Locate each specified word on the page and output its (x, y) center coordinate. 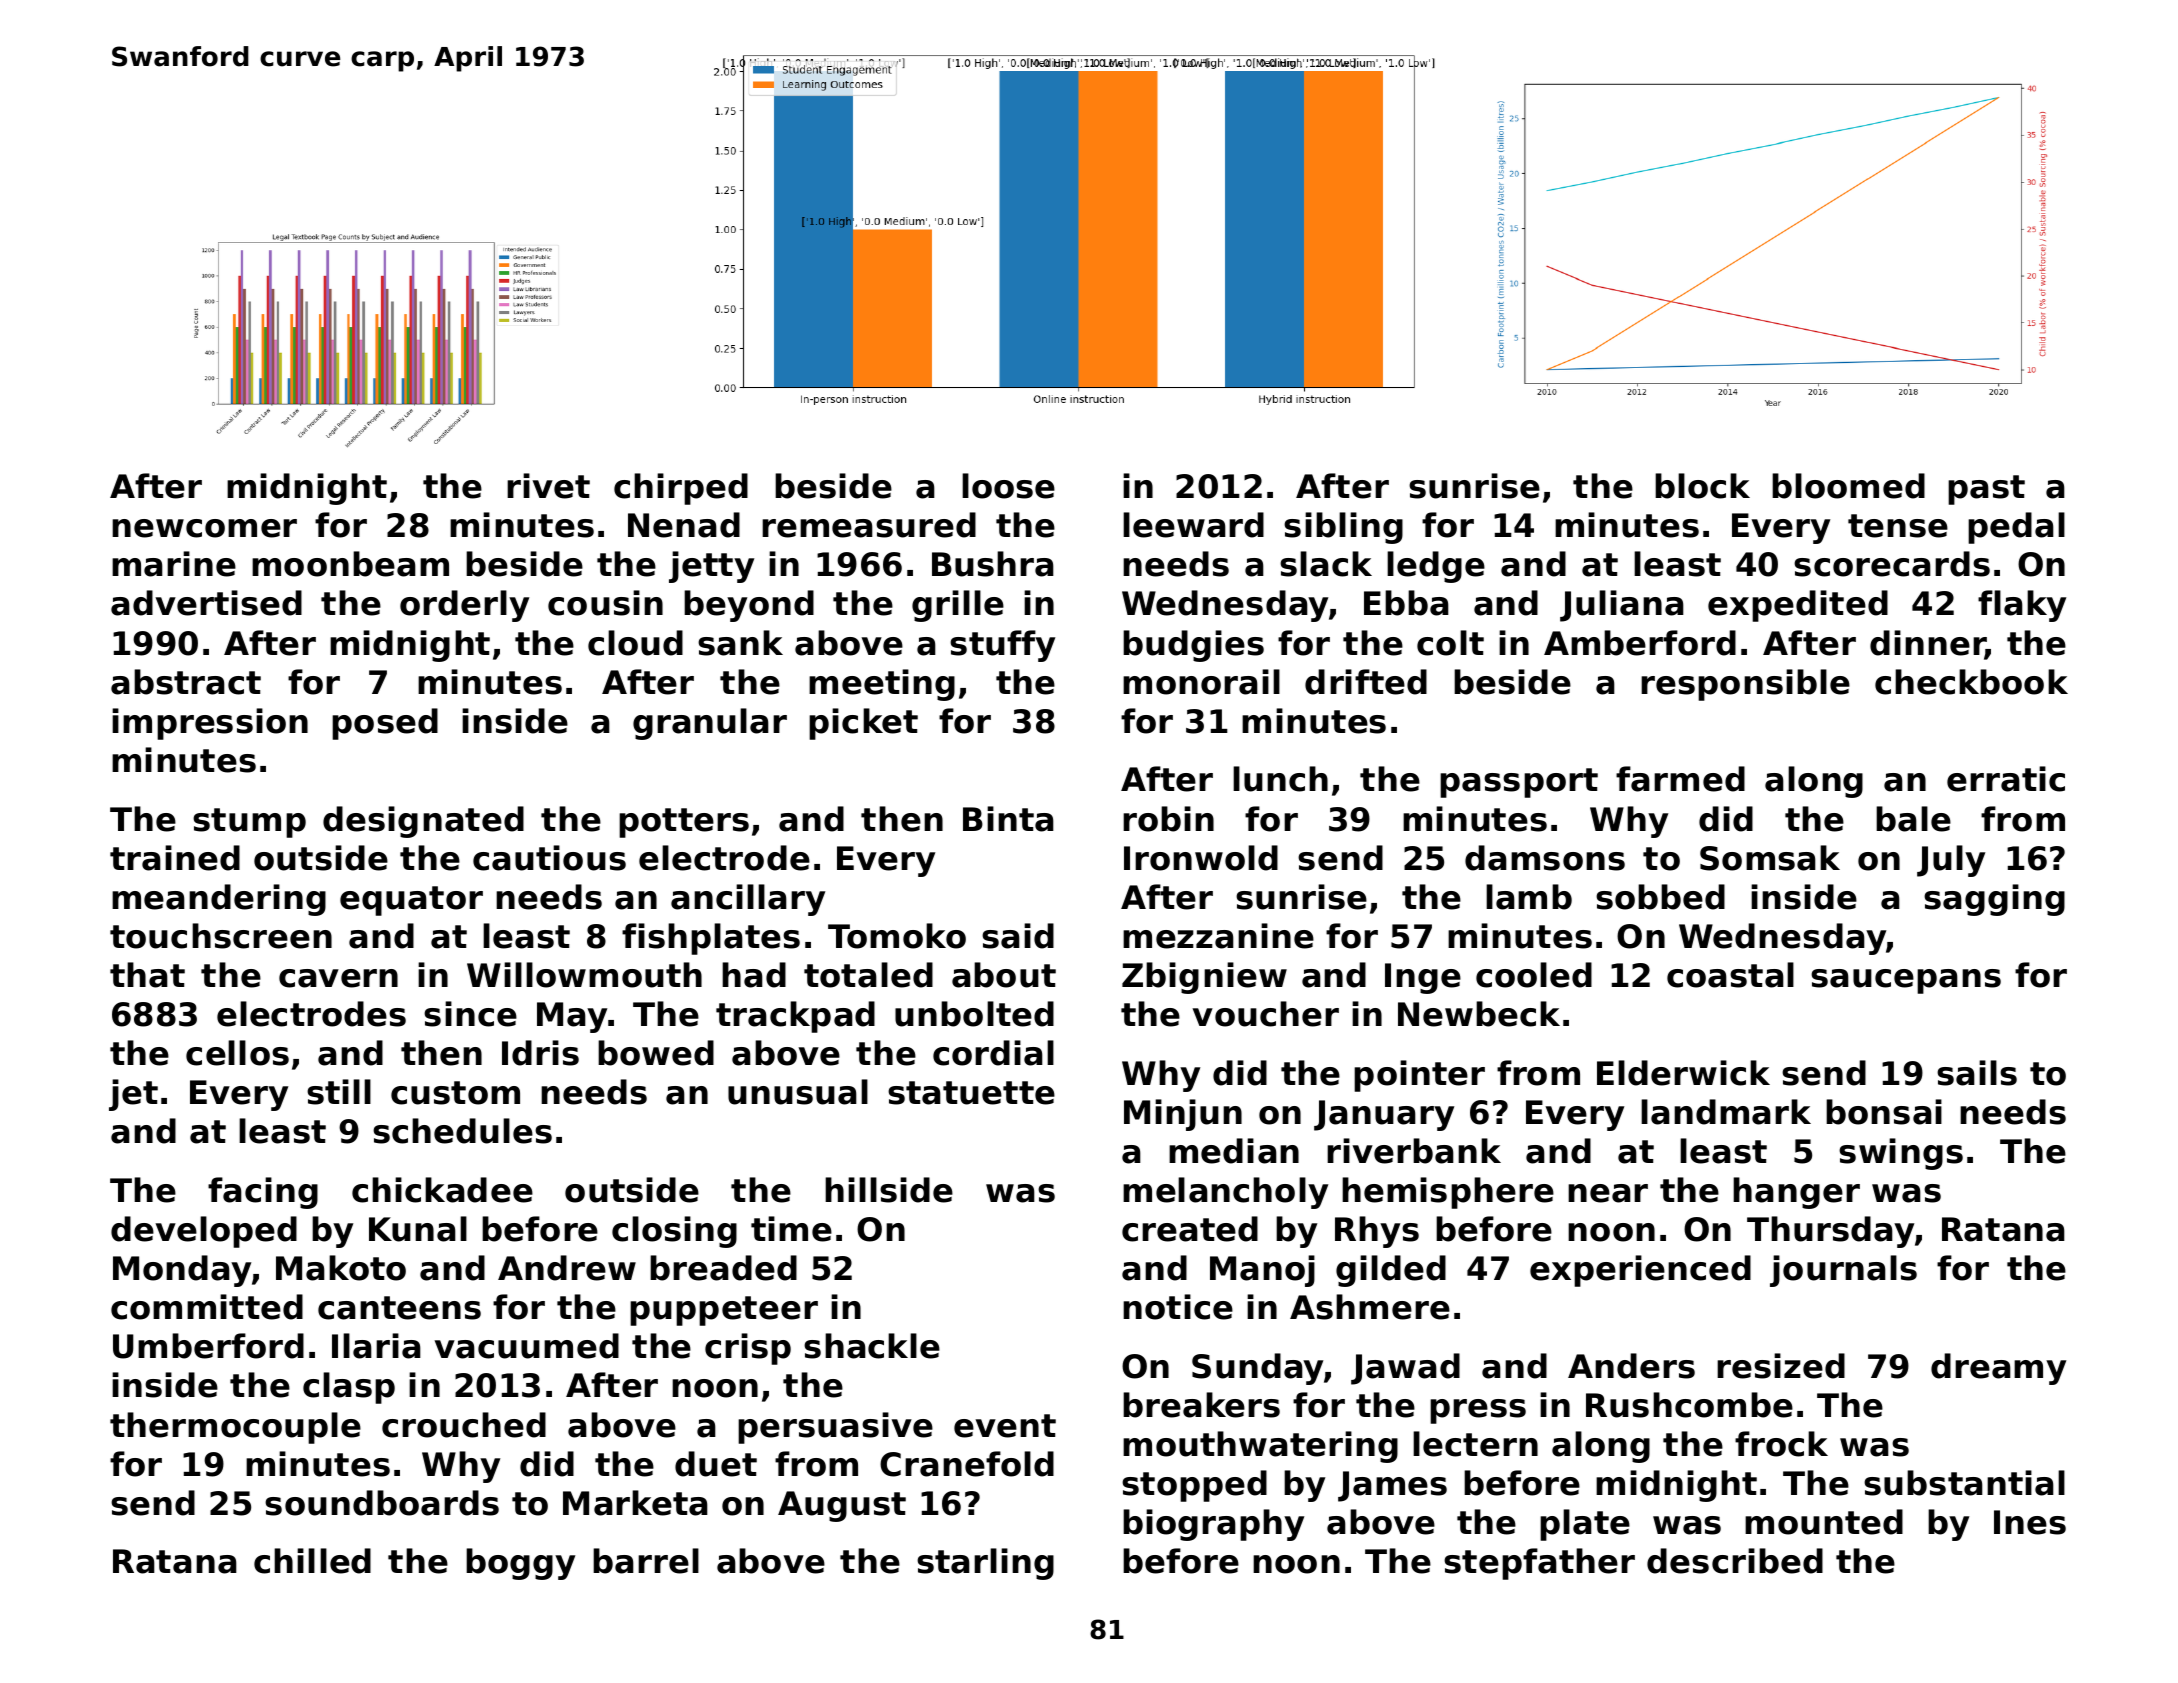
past (1986, 490)
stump (249, 823)
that (147, 975)
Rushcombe (1689, 1405)
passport (1519, 783)
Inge (1423, 978)
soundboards (382, 1503)
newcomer (204, 528)
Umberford (208, 1346)
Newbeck (1479, 1014)
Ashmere (1370, 1307)
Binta (1008, 819)
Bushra (993, 564)
